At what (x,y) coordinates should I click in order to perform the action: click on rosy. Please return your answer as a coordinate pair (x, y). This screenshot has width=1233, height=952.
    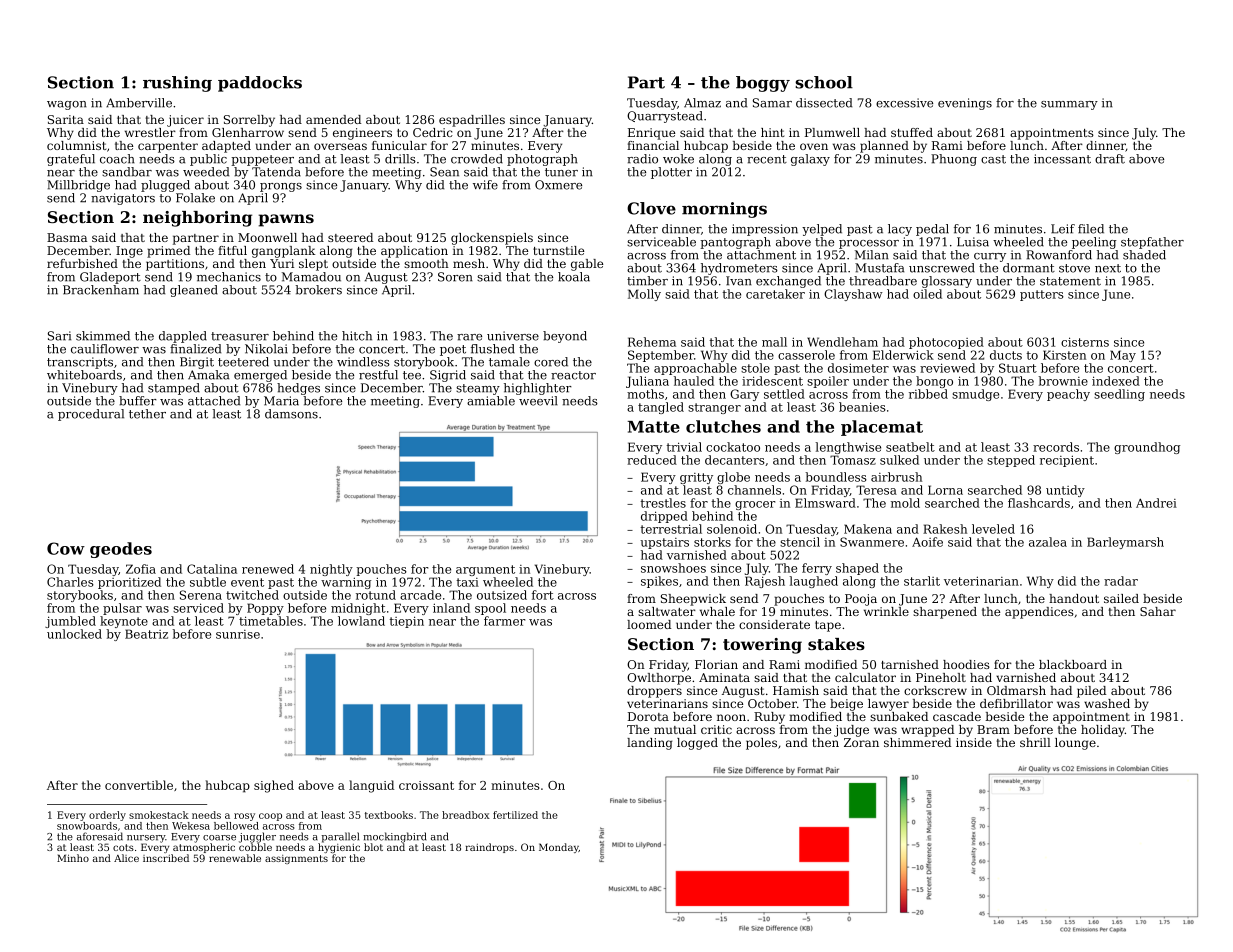
    Looking at the image, I should click on (244, 817).
